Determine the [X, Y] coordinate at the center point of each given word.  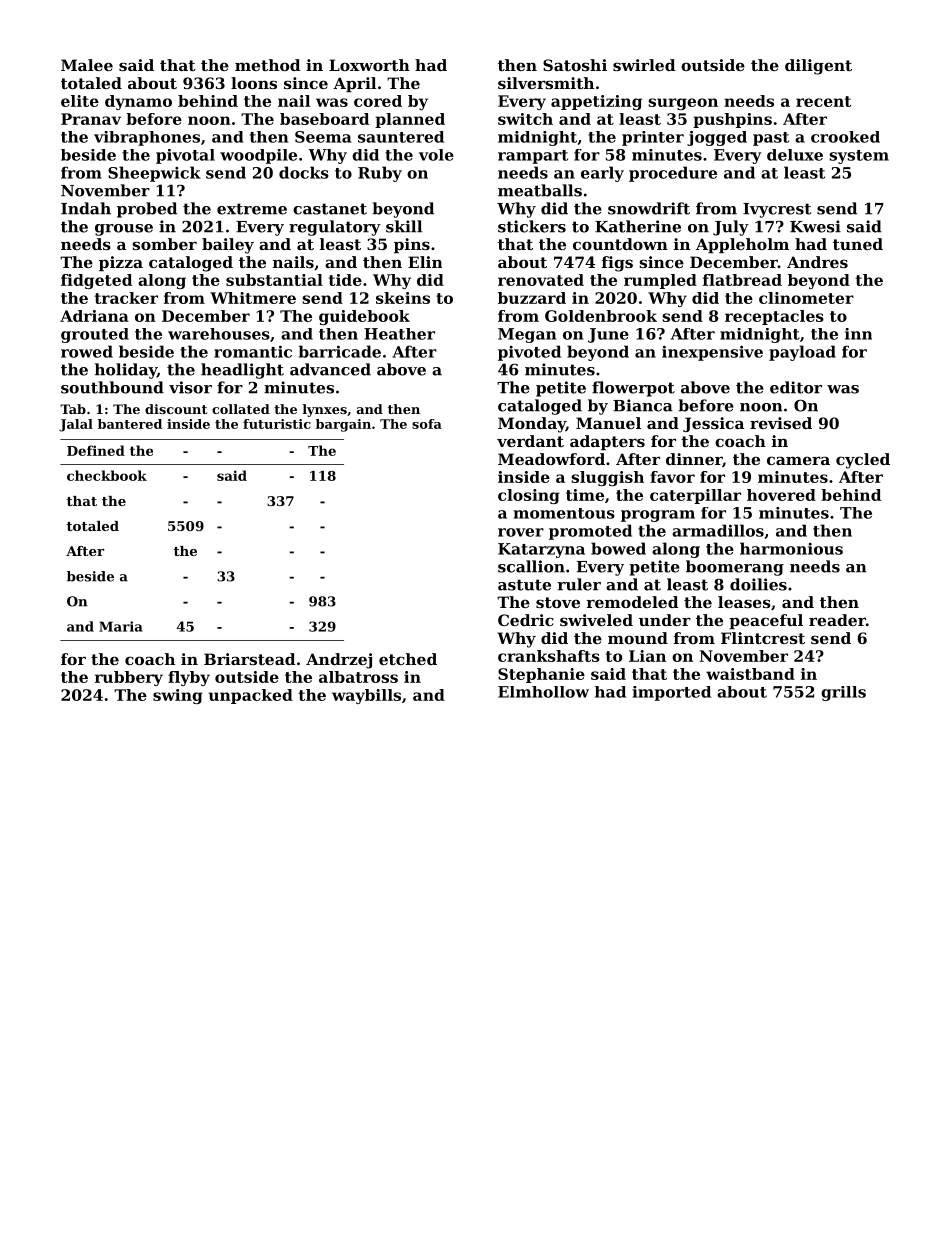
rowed [87, 351]
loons [254, 83]
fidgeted [96, 281]
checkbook [107, 475]
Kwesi [815, 226]
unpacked [251, 696]
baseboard [324, 119]
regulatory [335, 228]
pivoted [529, 353]
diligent [818, 67]
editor [796, 387]
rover [521, 532]
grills [843, 693]
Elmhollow [543, 692]
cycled [863, 461]
